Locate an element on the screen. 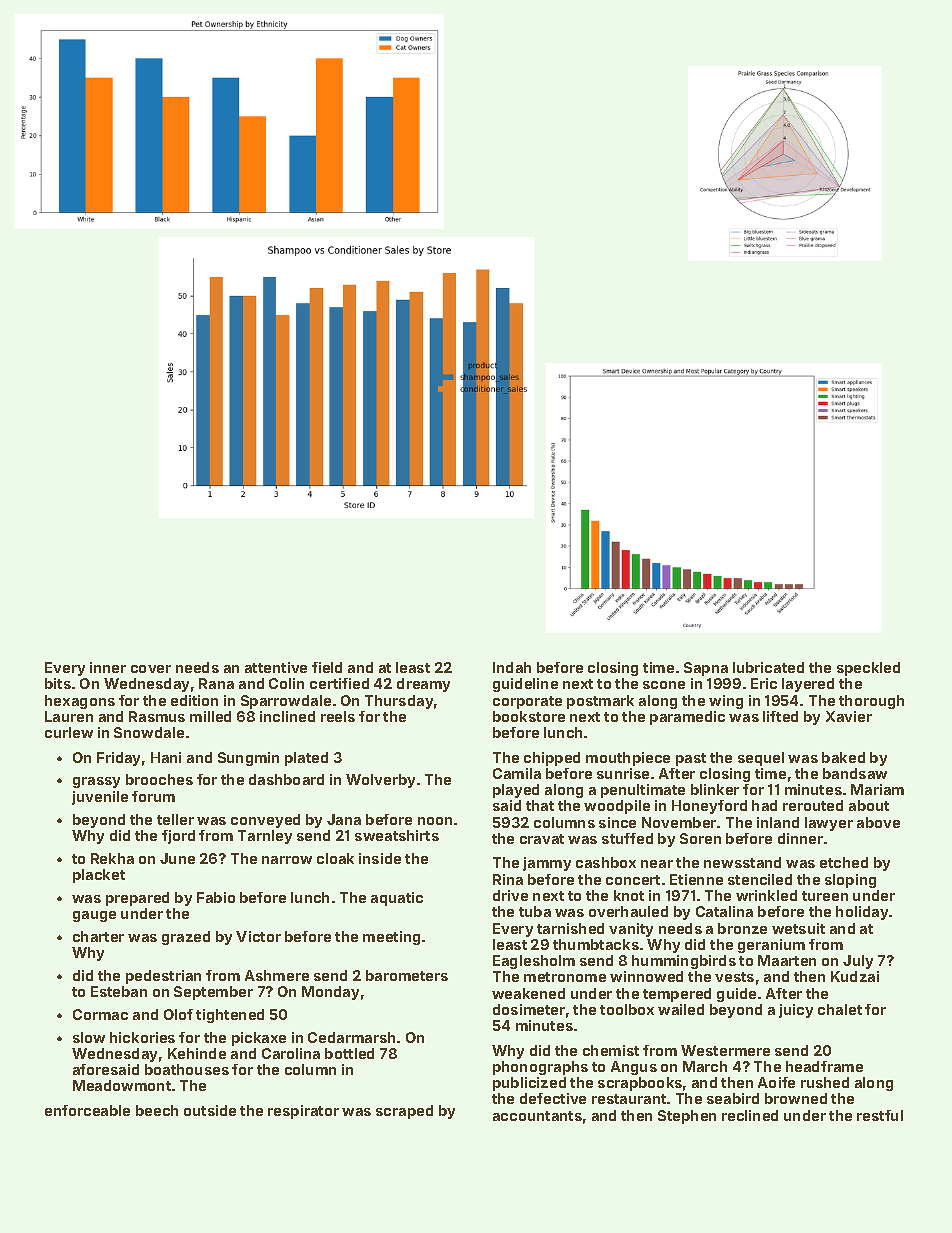 The image size is (952, 1233). Sparrowdale is located at coordinates (286, 702).
